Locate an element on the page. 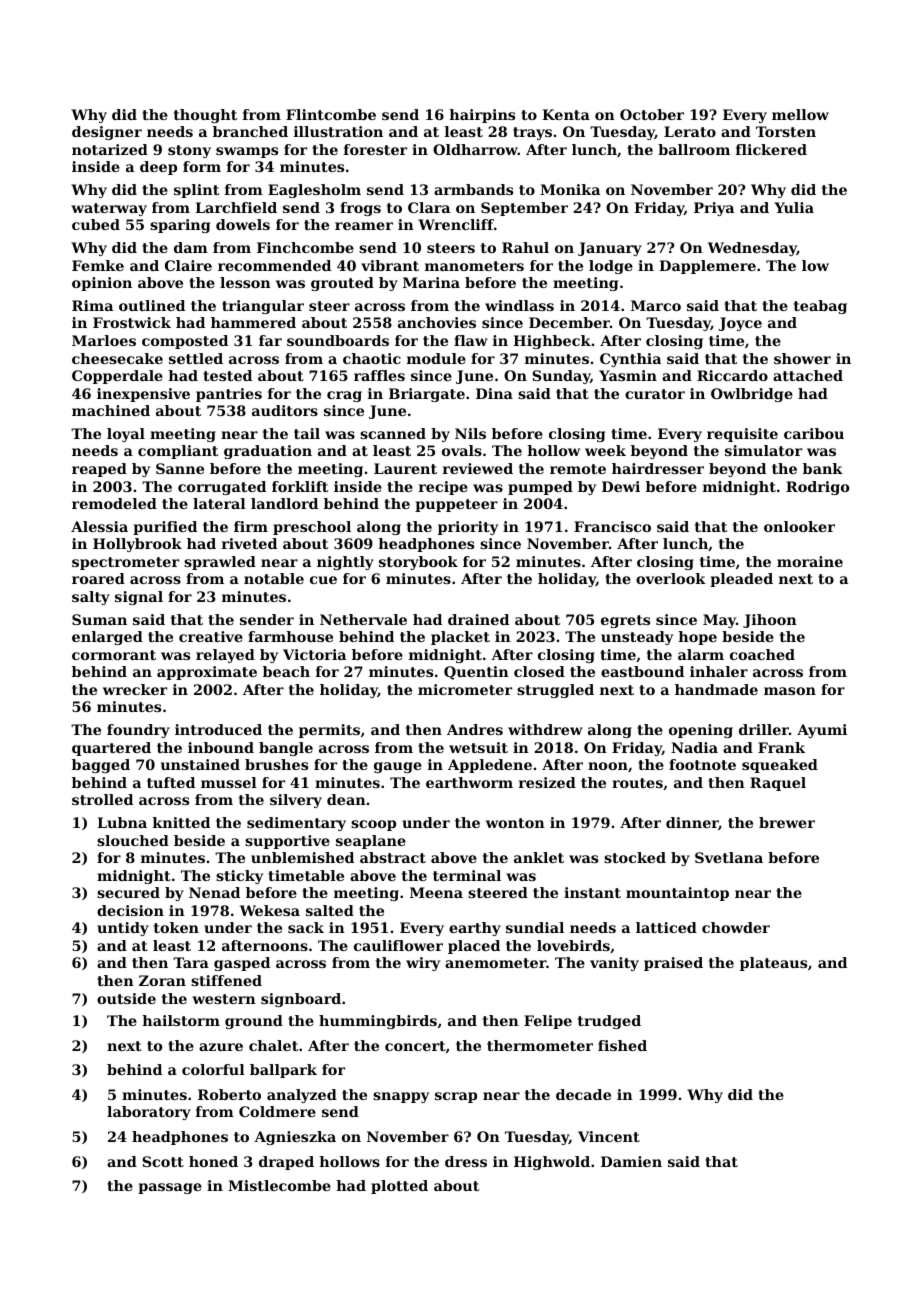  waterway is located at coordinates (109, 209).
